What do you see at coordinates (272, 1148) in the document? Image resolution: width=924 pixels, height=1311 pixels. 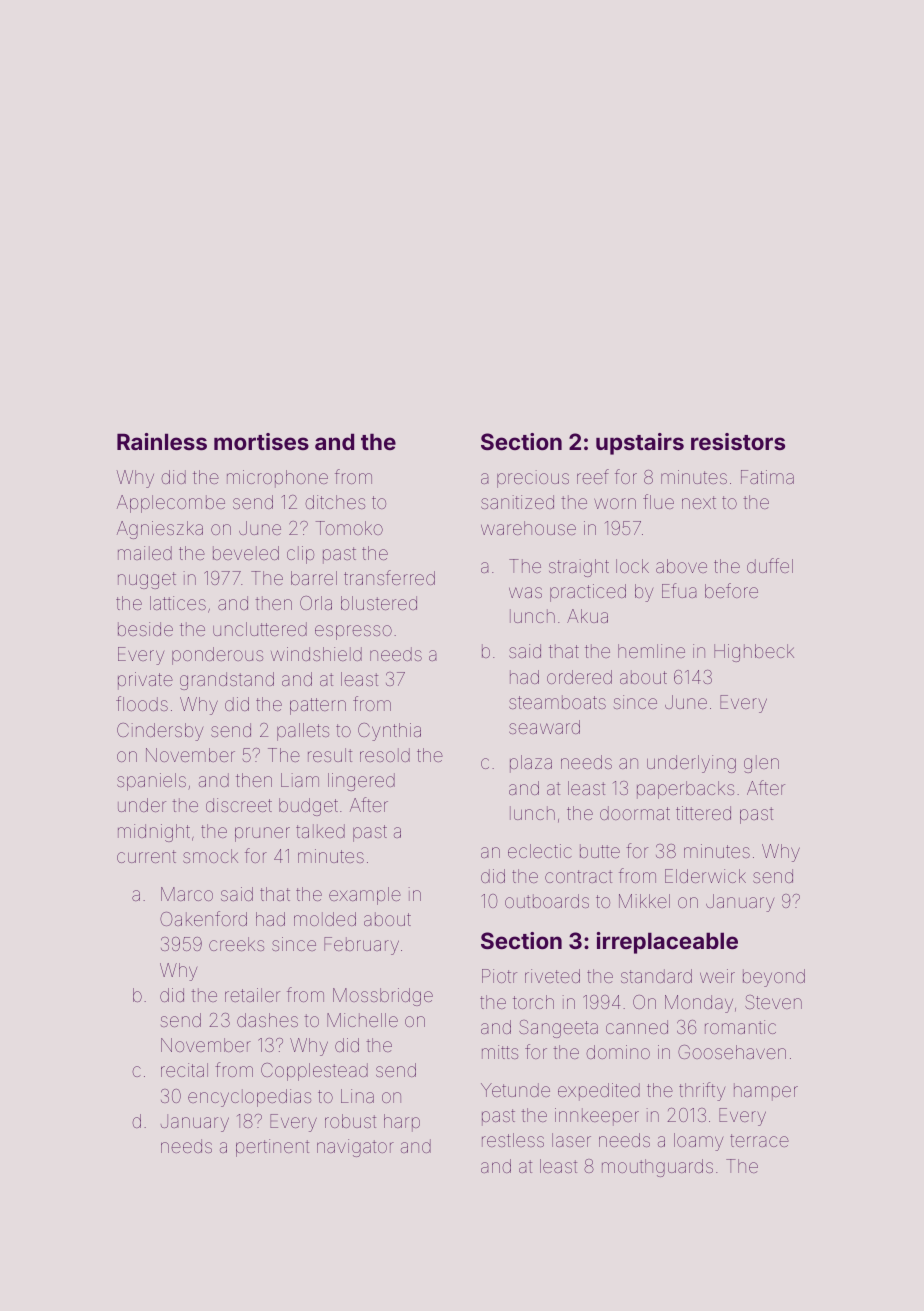 I see `pertinent` at bounding box center [272, 1148].
